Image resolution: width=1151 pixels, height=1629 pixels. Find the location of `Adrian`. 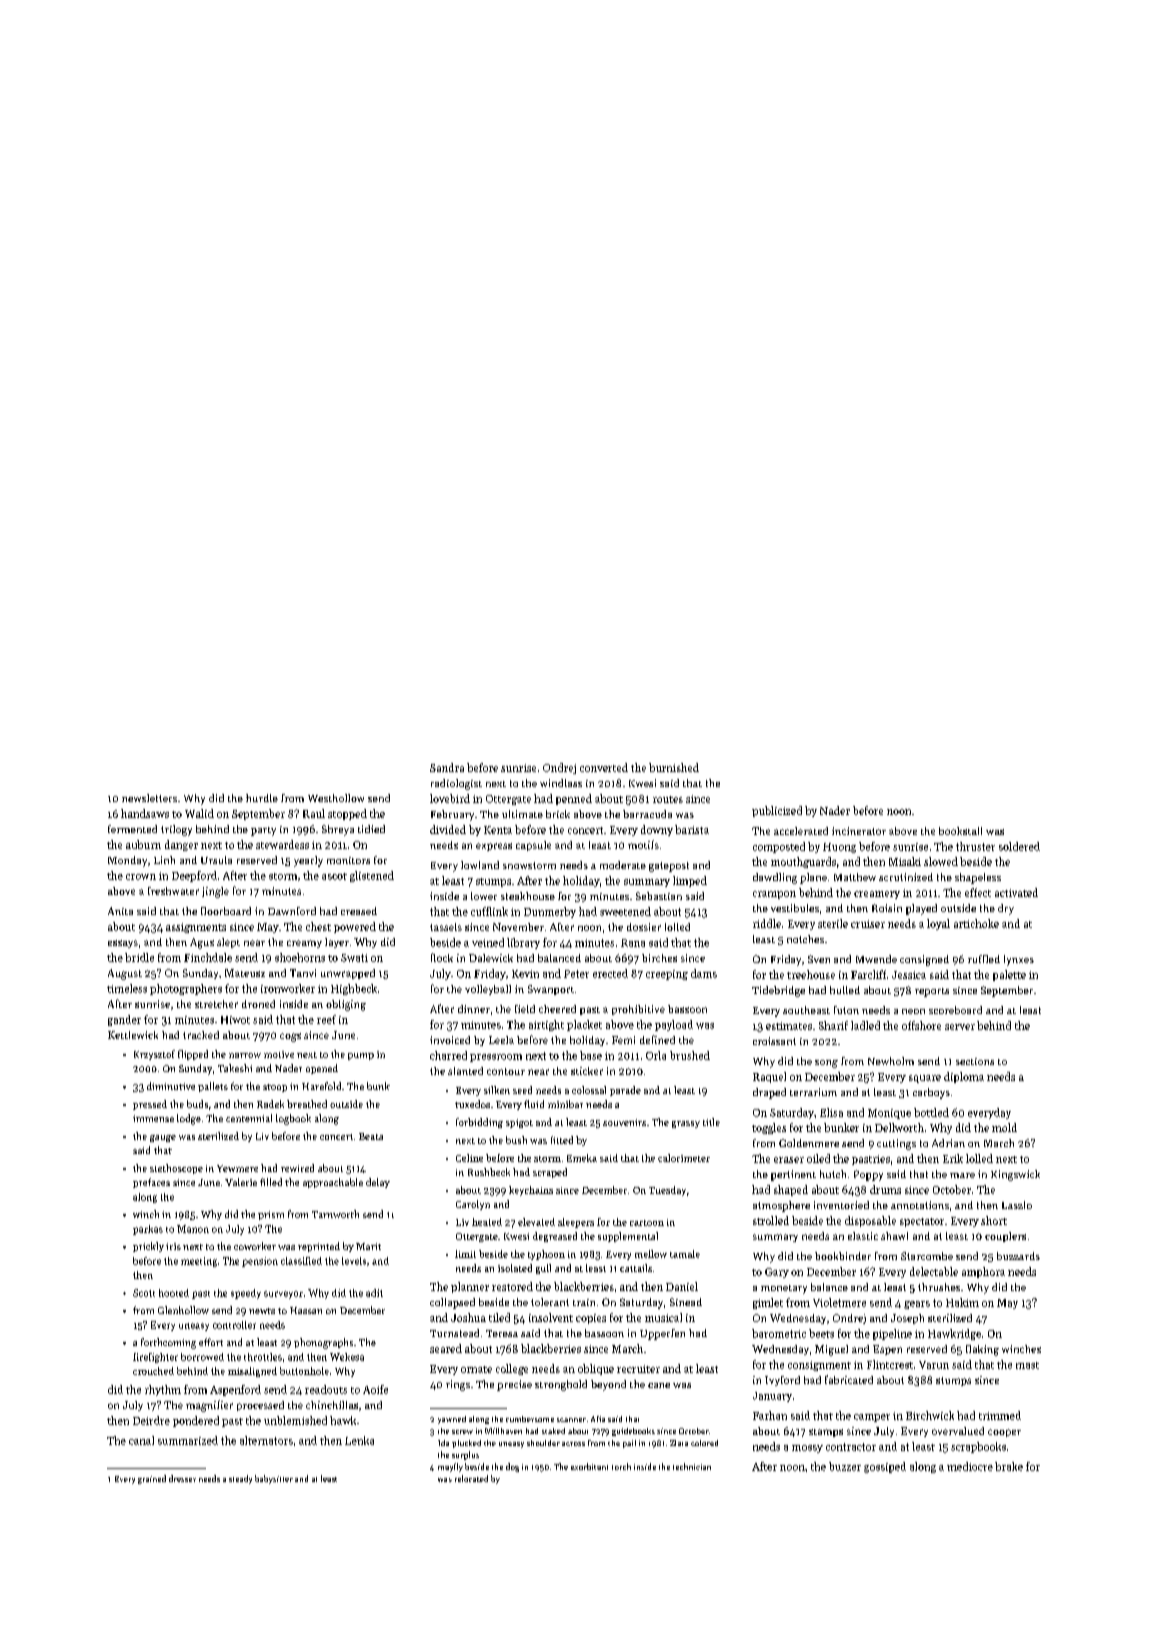

Adrian is located at coordinates (948, 1143).
